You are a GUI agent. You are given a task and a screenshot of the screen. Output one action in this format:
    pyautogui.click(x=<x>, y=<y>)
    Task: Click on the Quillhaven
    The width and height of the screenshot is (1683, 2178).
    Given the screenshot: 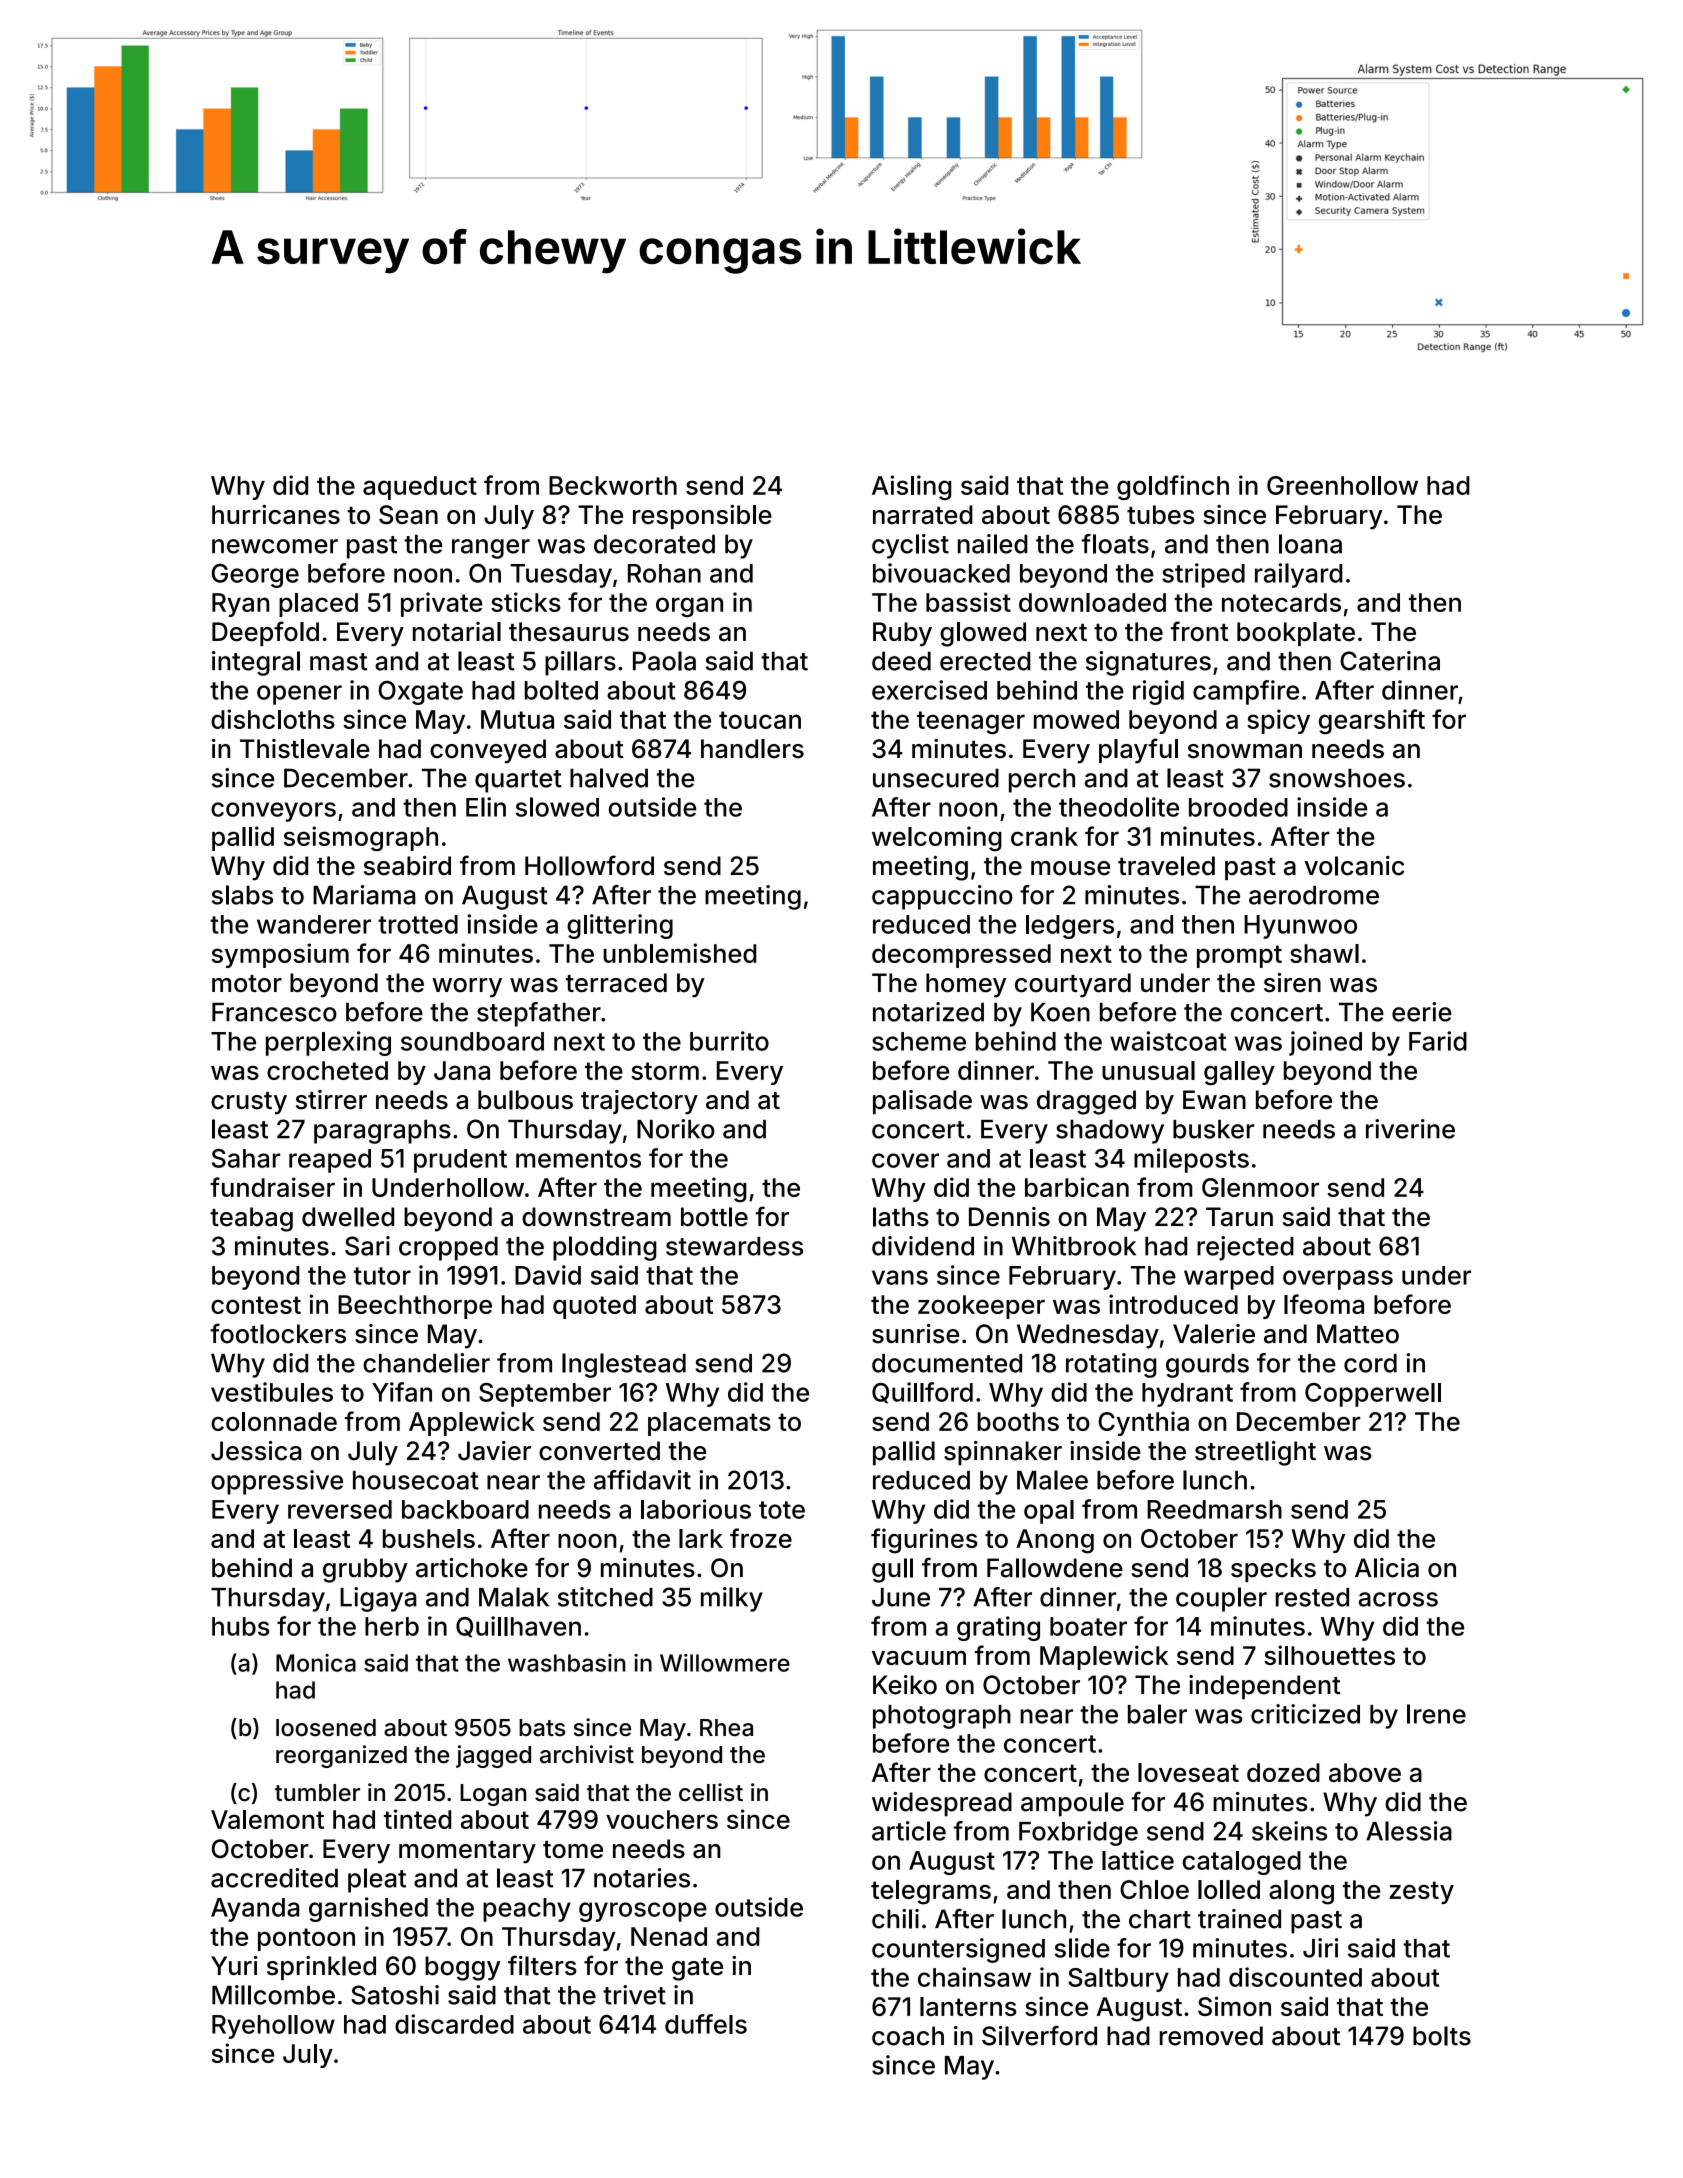 What is the action you would take?
    pyautogui.click(x=518, y=1627)
